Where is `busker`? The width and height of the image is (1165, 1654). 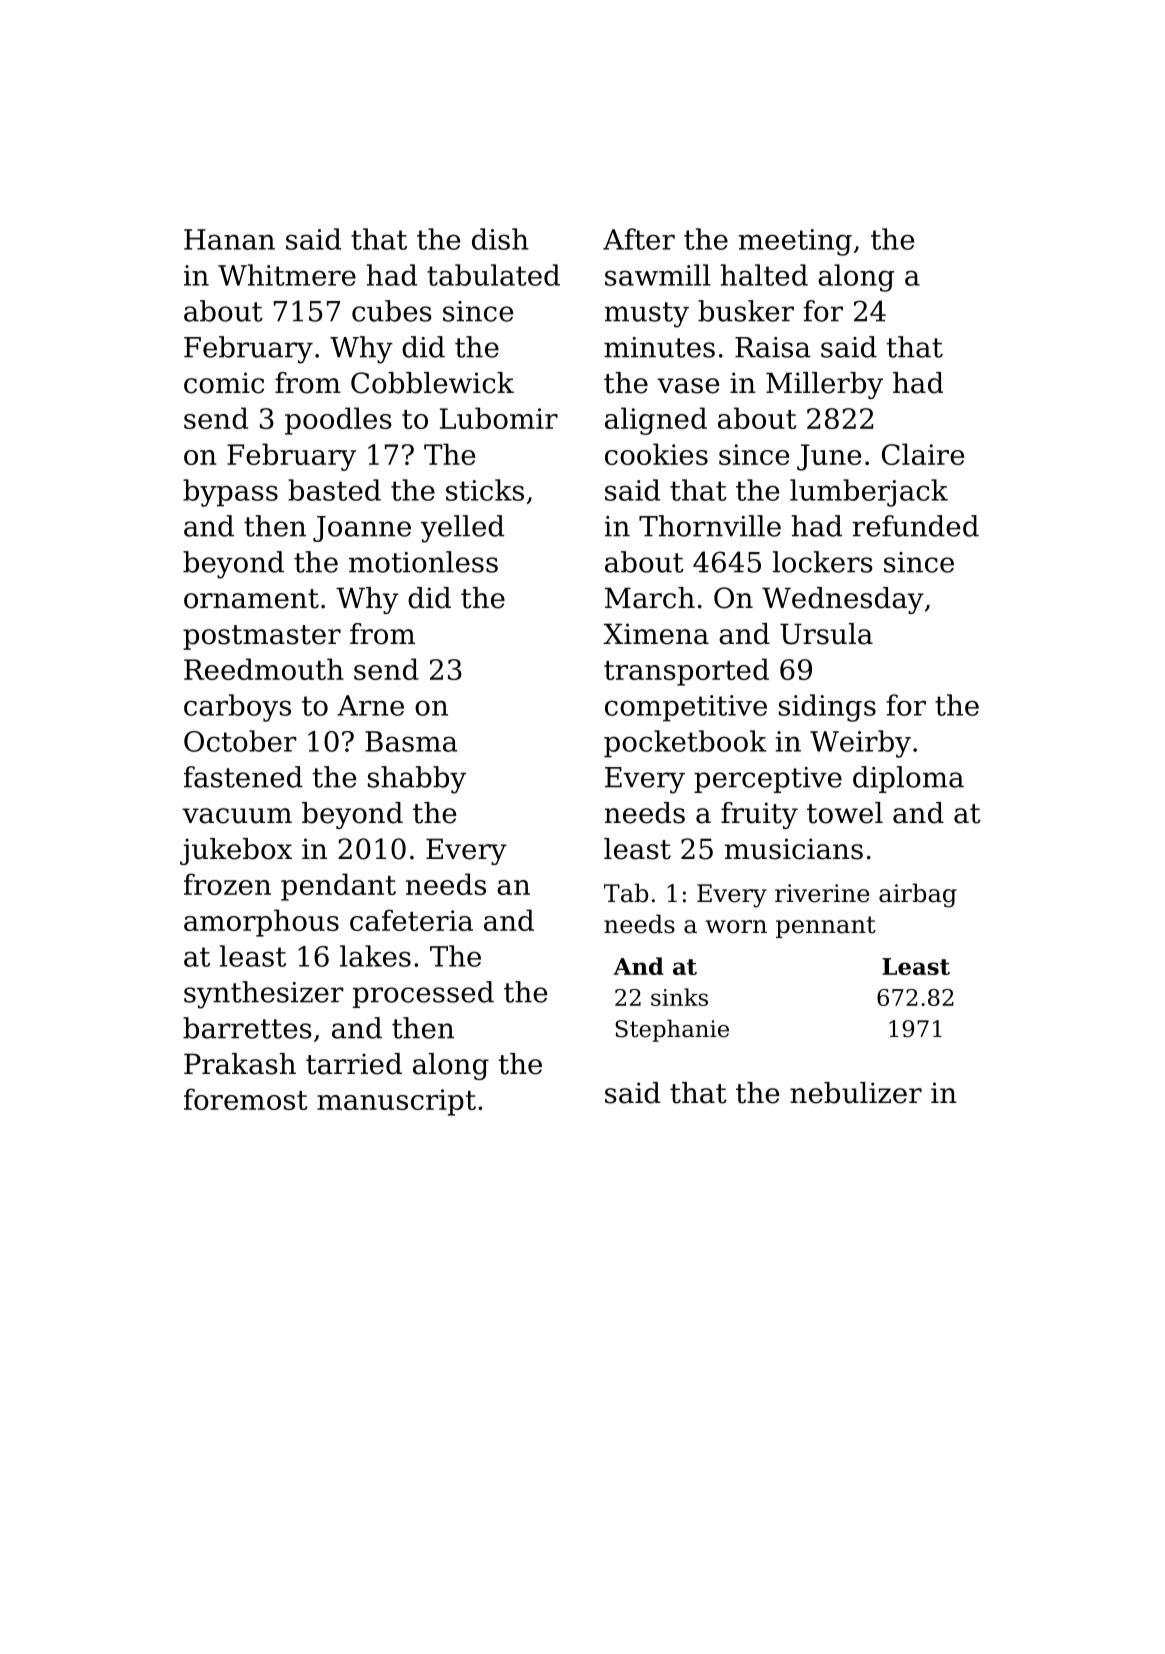
busker is located at coordinates (746, 311).
